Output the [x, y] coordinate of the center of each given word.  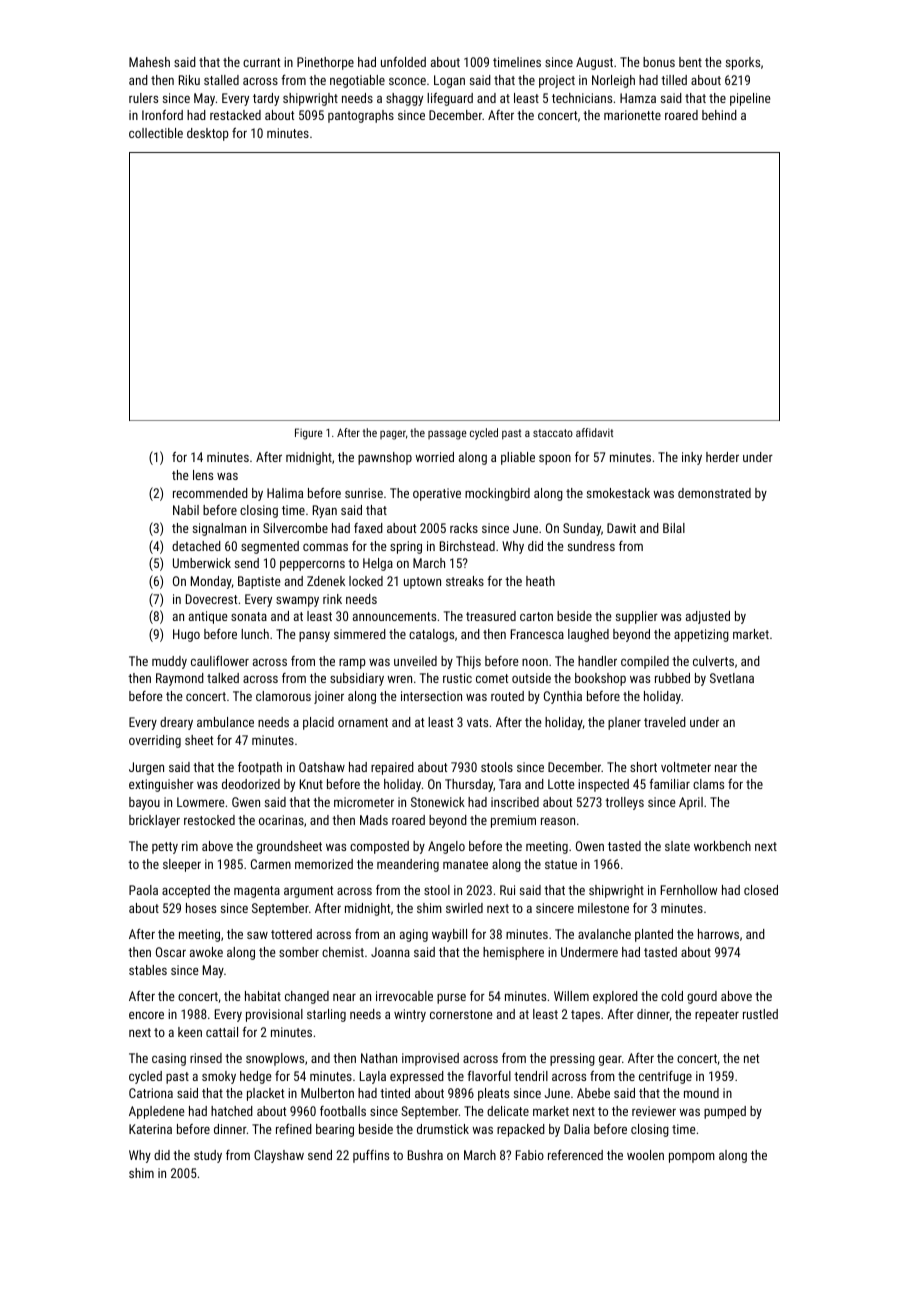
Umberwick [202, 563]
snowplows [275, 1059]
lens [203, 475]
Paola [143, 890]
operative [437, 494]
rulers [143, 98]
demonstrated [714, 493]
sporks [743, 63]
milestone [603, 908]
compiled [645, 662]
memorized [324, 864]
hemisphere [513, 953]
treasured [491, 616]
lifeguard [450, 99]
